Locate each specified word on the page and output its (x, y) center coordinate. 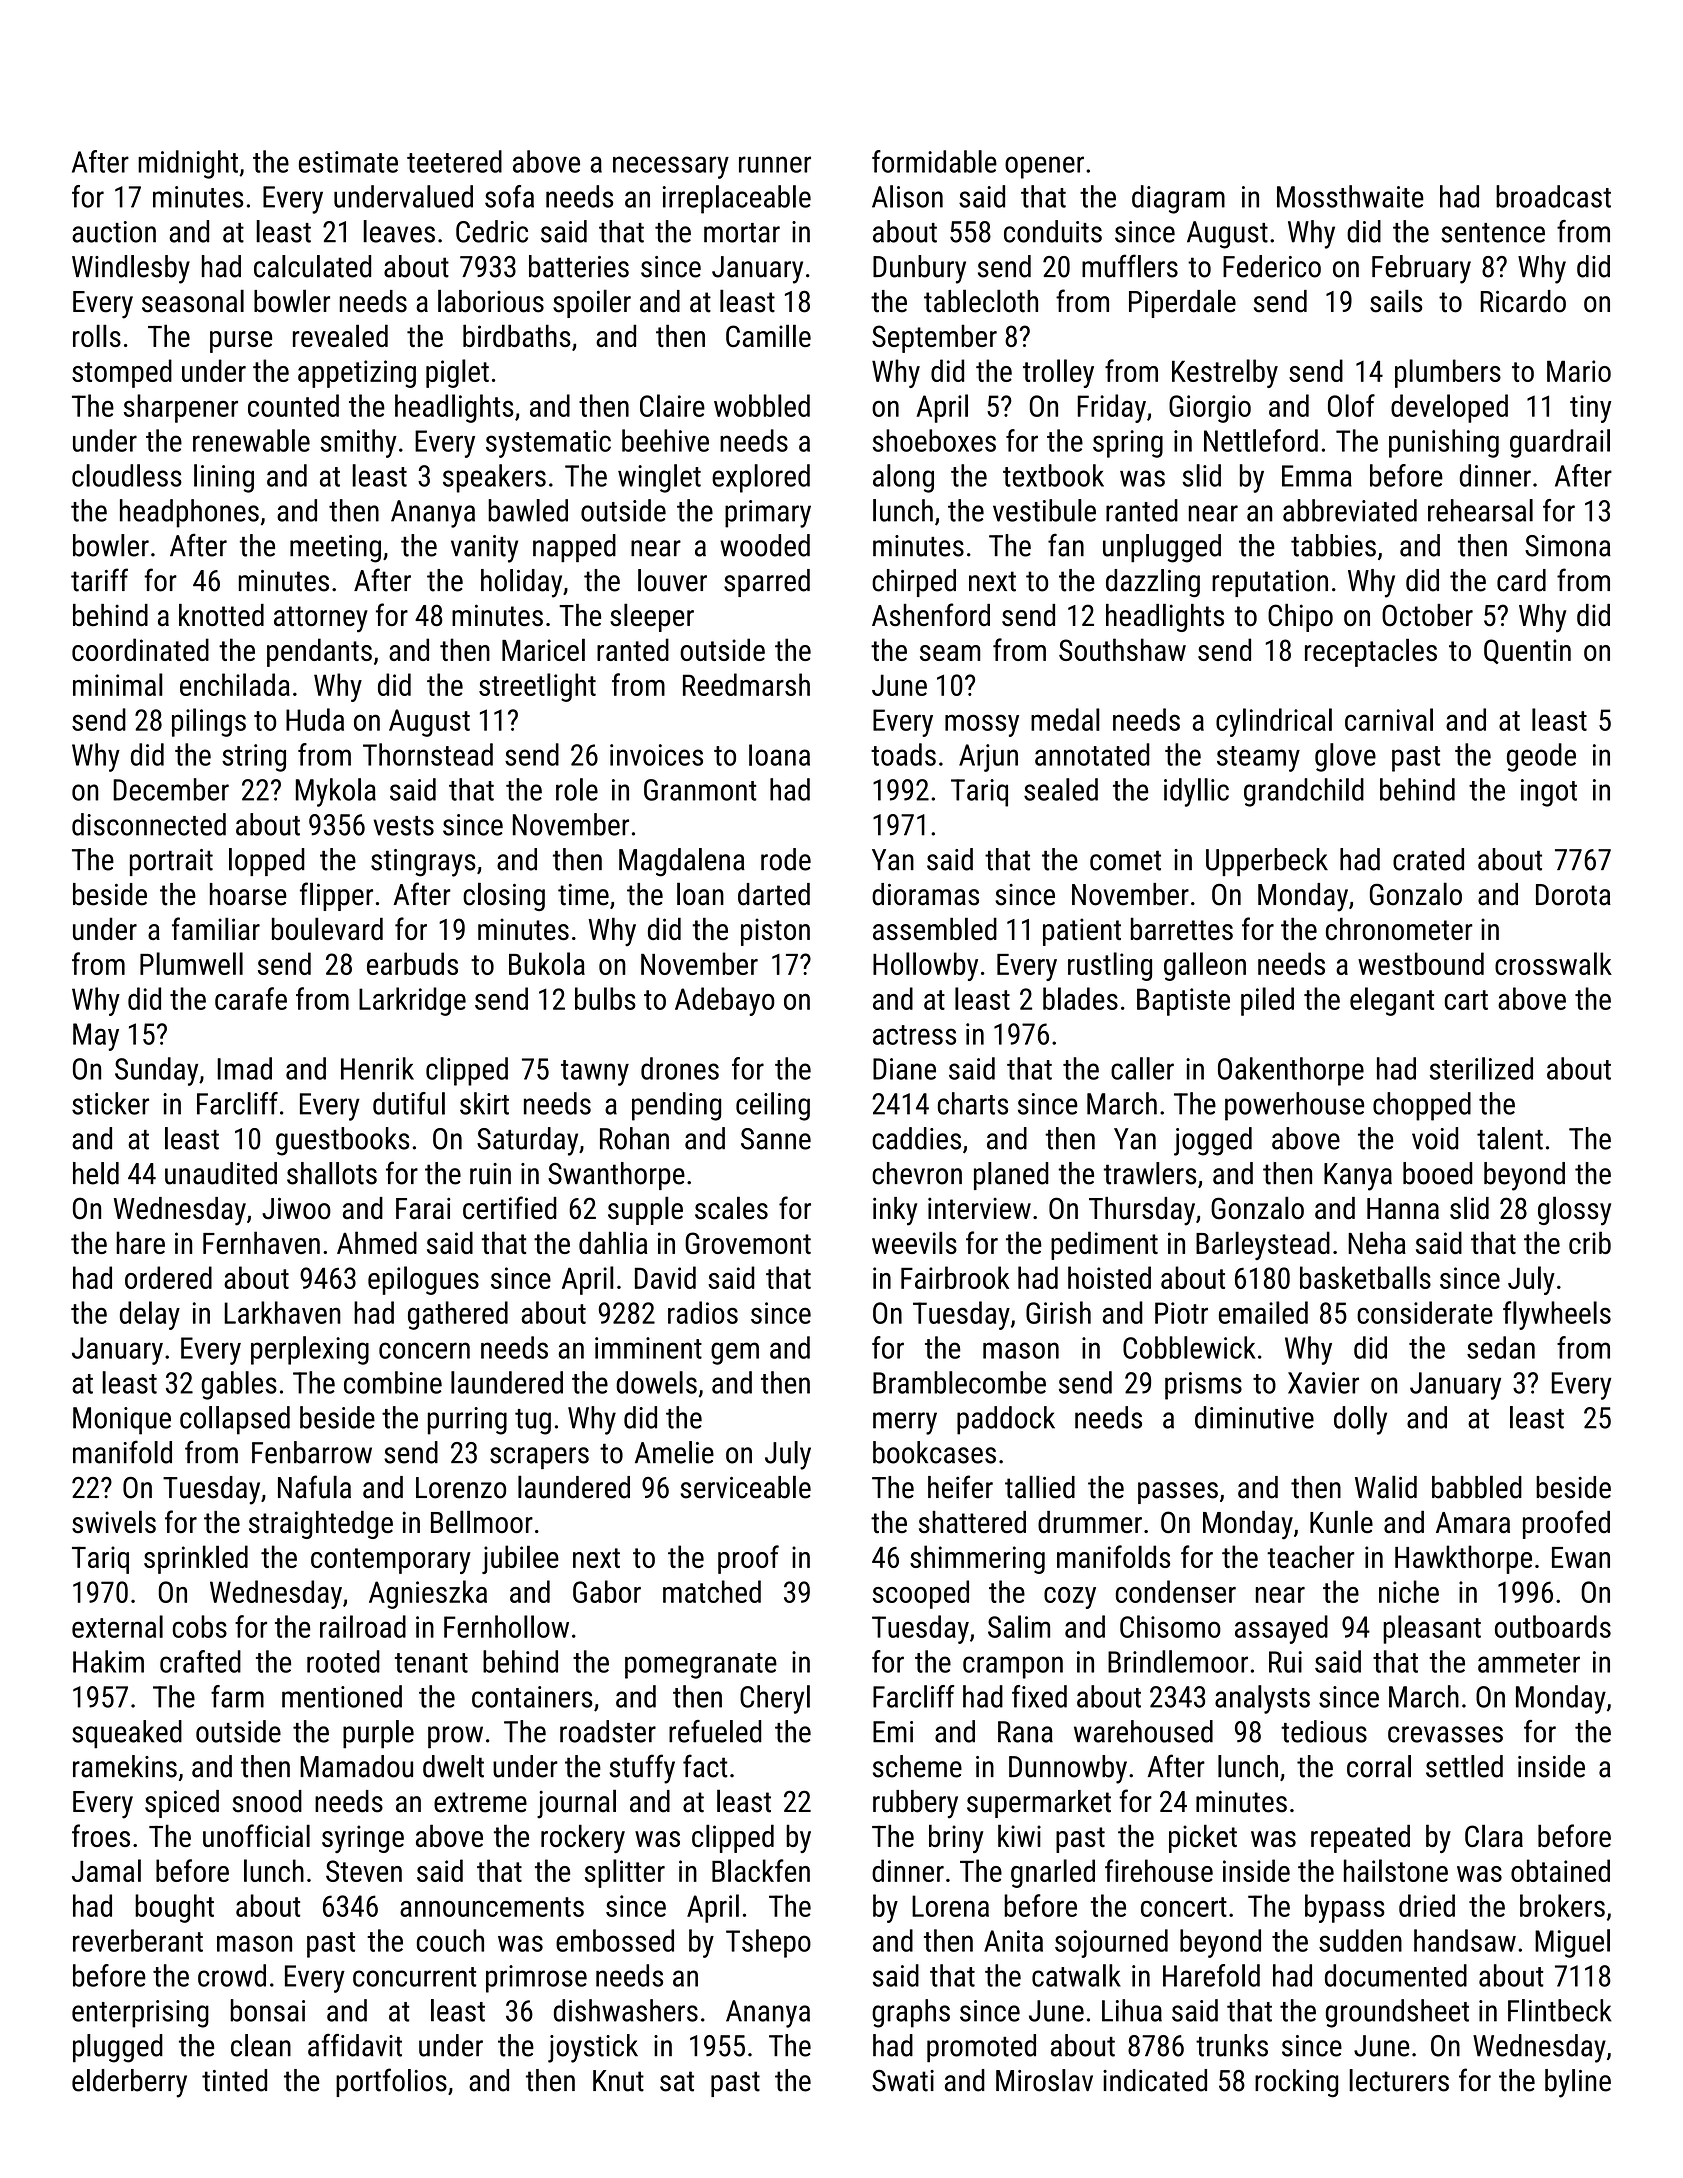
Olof (1351, 405)
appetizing (357, 374)
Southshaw (1122, 649)
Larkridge (412, 1001)
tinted (234, 2080)
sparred (767, 583)
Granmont (700, 790)
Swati (903, 2081)
